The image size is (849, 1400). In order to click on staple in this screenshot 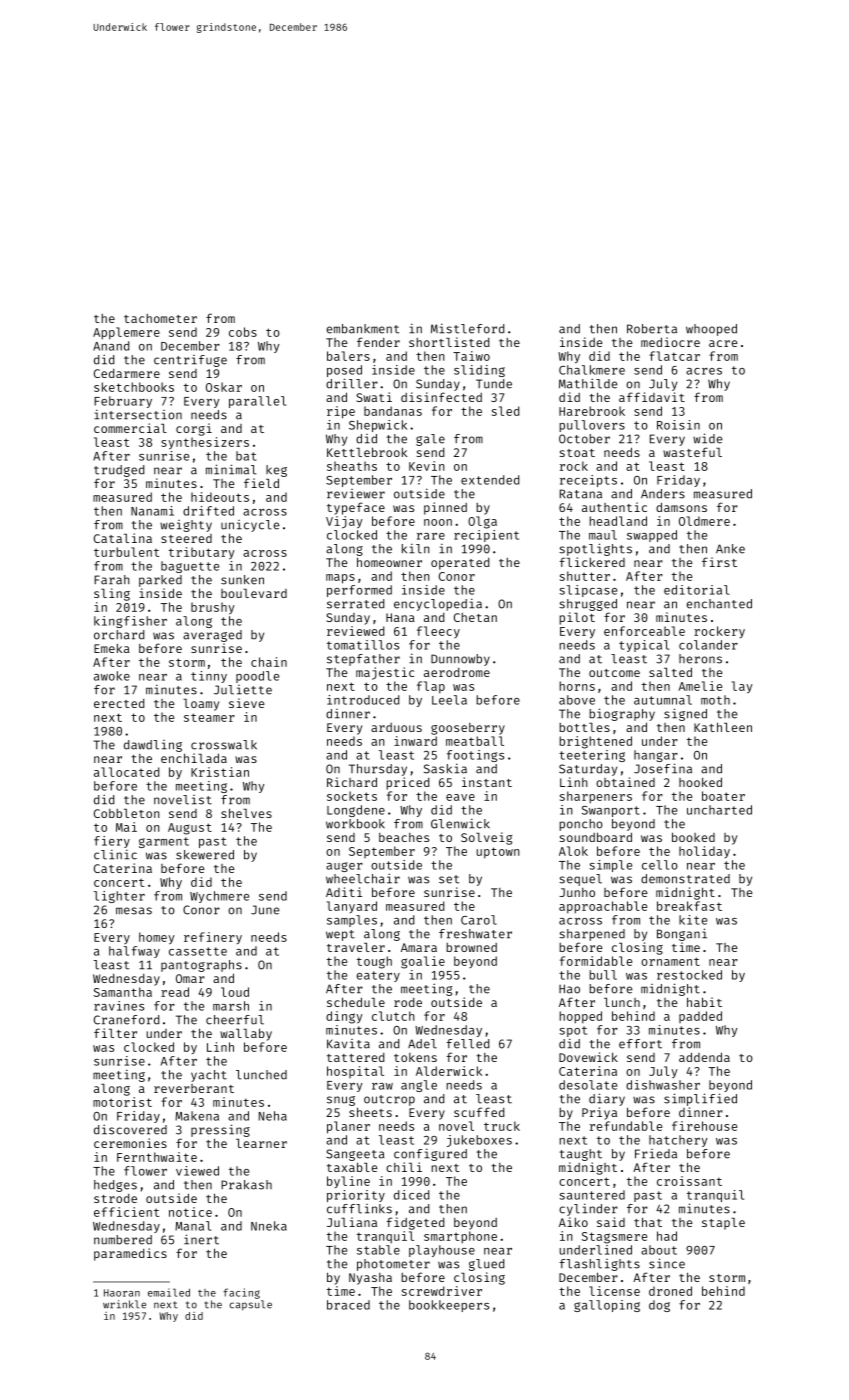, I will do `click(723, 1224)`.
